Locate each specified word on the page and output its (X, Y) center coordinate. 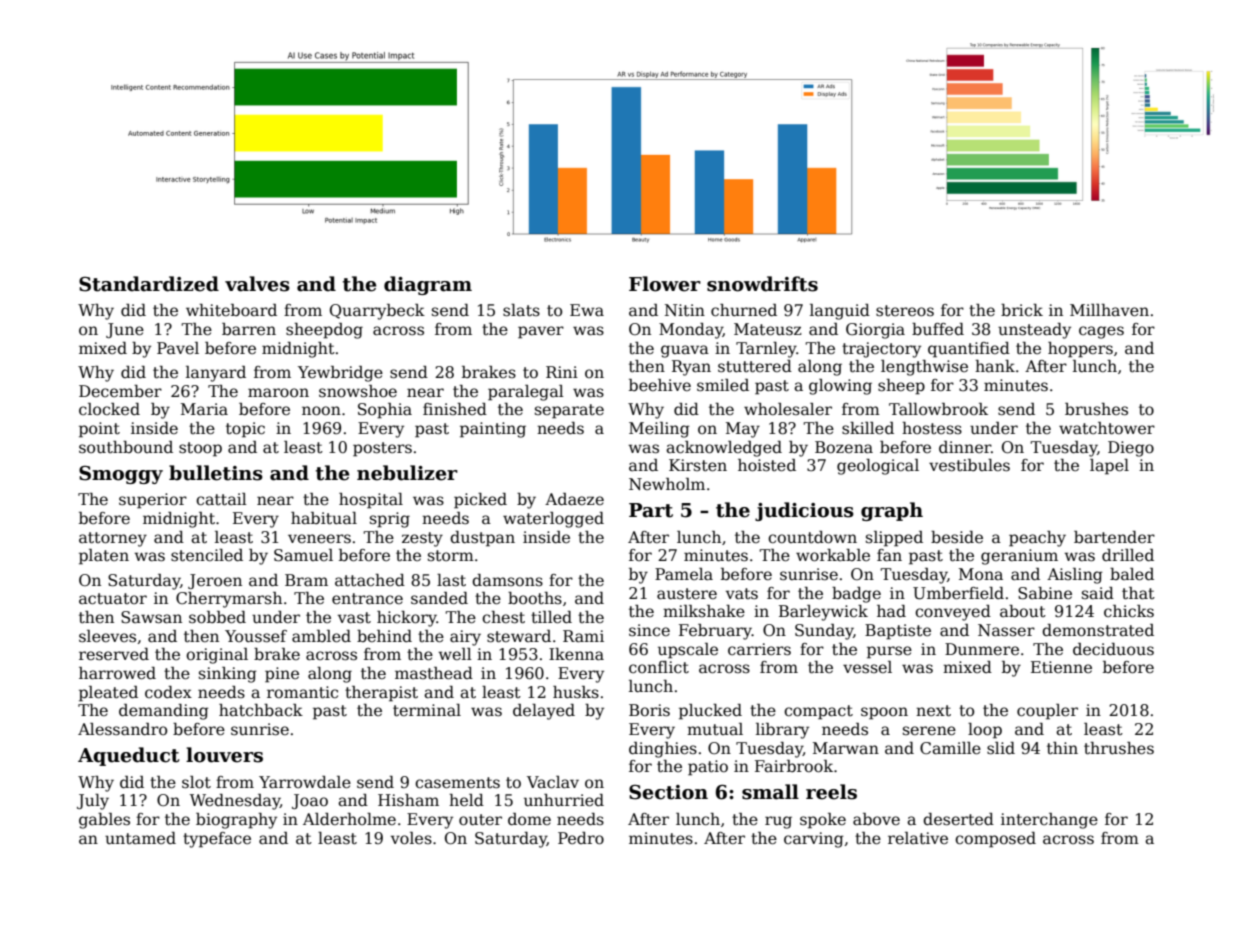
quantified (969, 350)
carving (814, 840)
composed (995, 840)
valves (257, 284)
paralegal (526, 393)
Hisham (408, 800)
